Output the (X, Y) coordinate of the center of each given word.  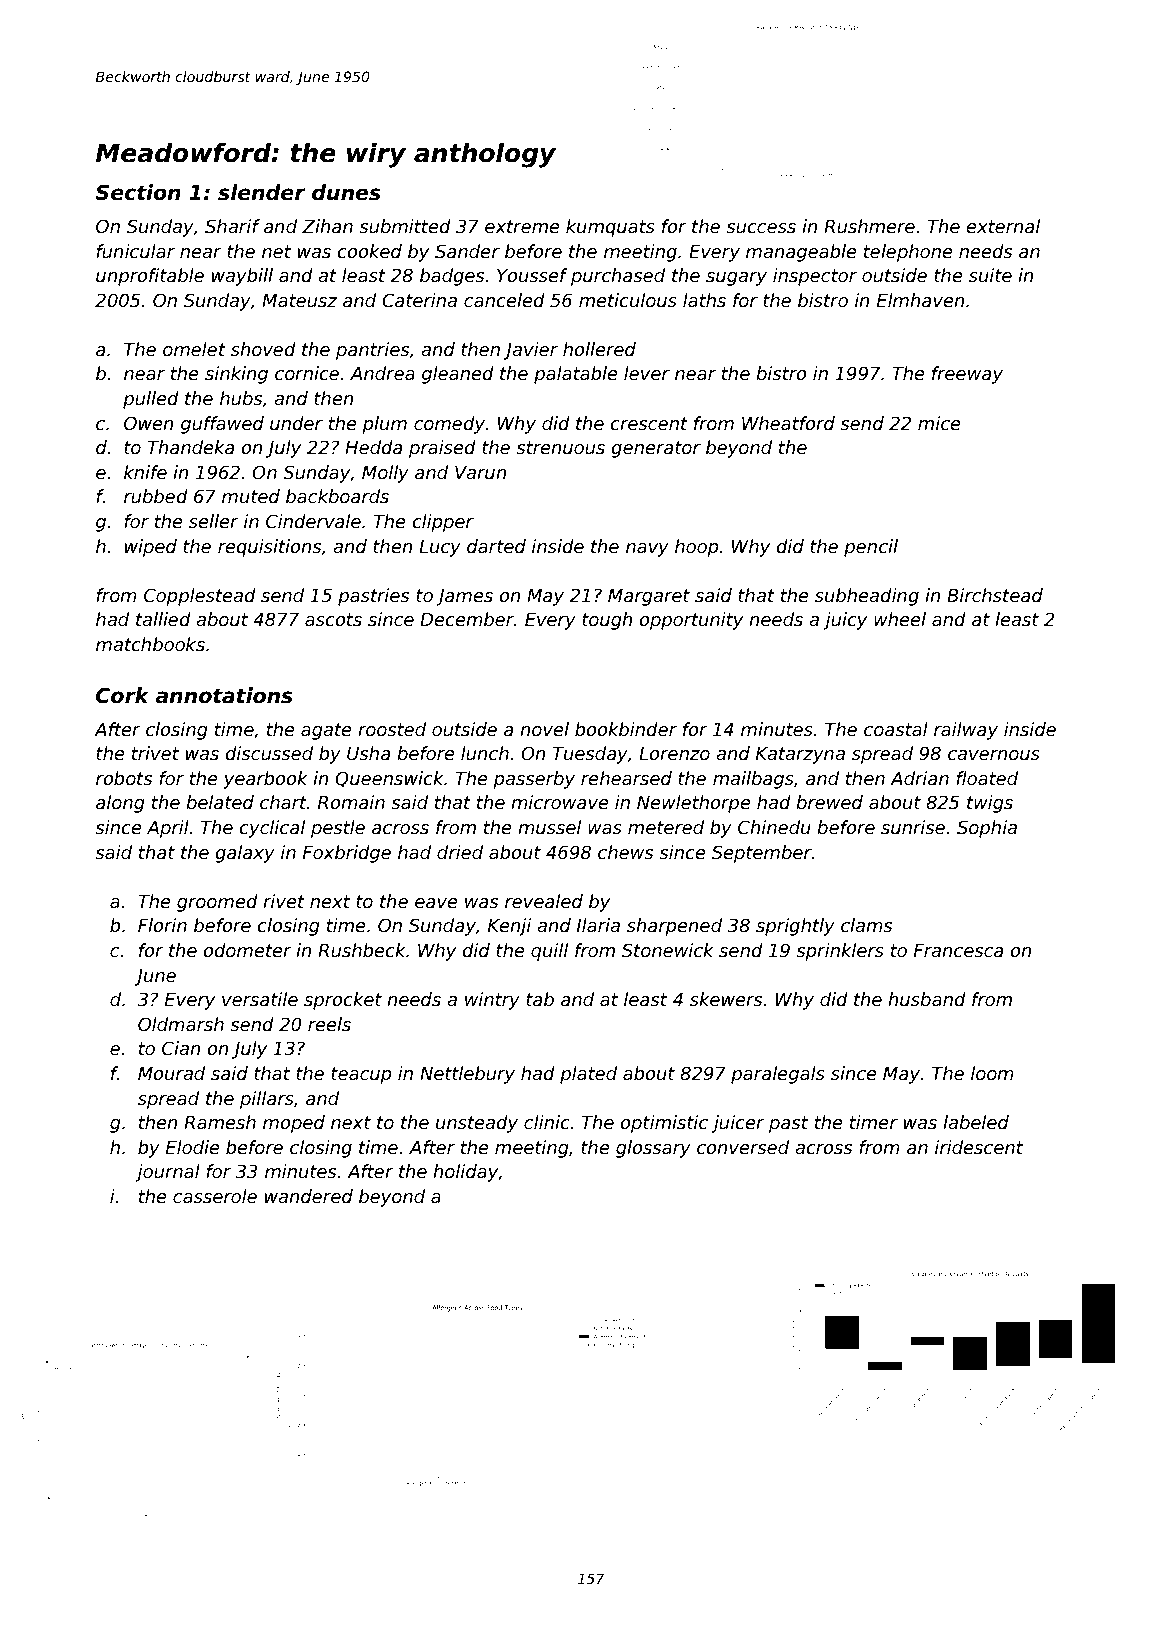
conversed (743, 1147)
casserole (215, 1196)
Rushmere (869, 226)
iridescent (979, 1147)
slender (262, 192)
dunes (346, 192)
